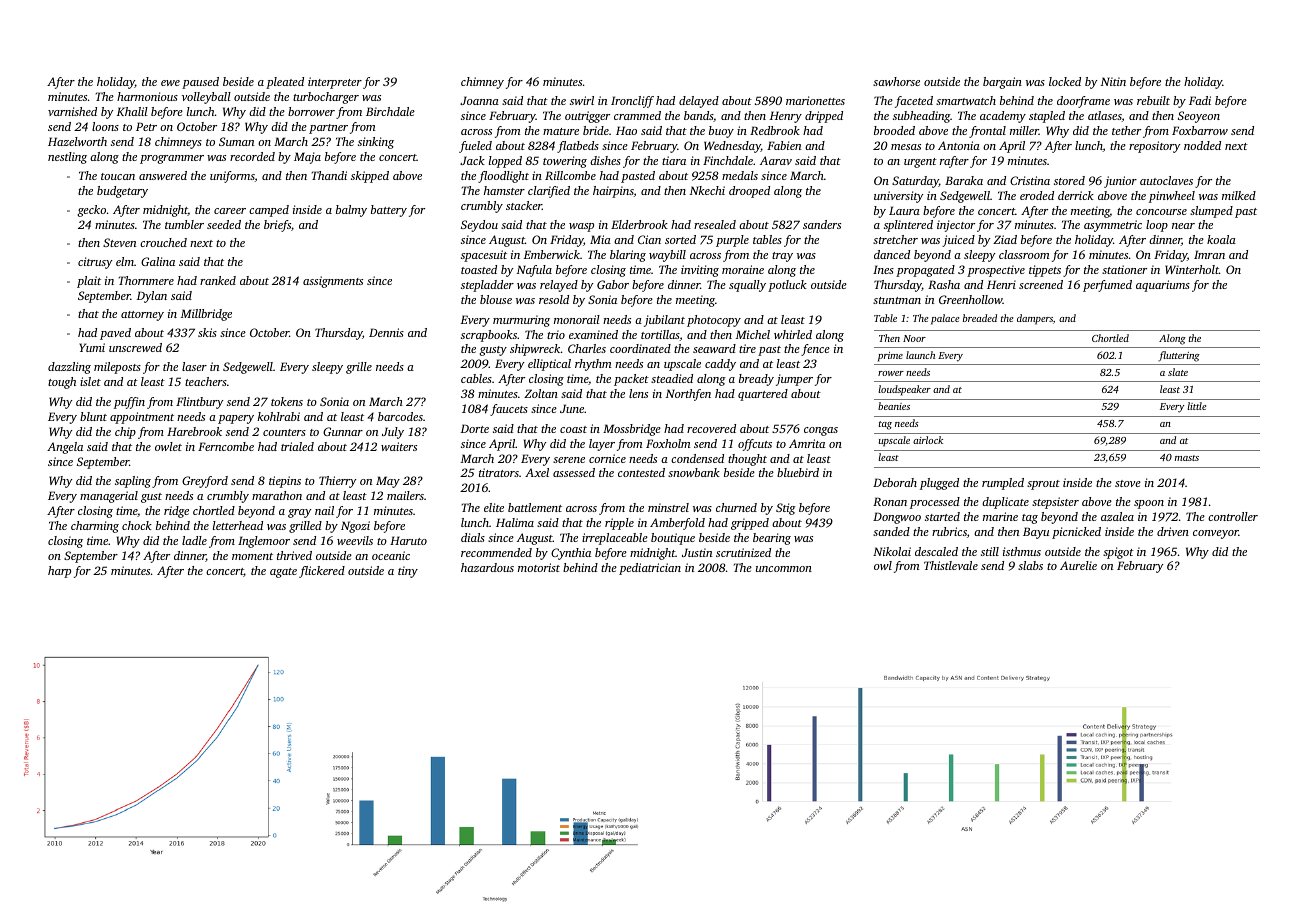 This screenshot has width=1308, height=924. Describe the element at coordinates (1065, 81) in the screenshot. I see `locked` at that location.
